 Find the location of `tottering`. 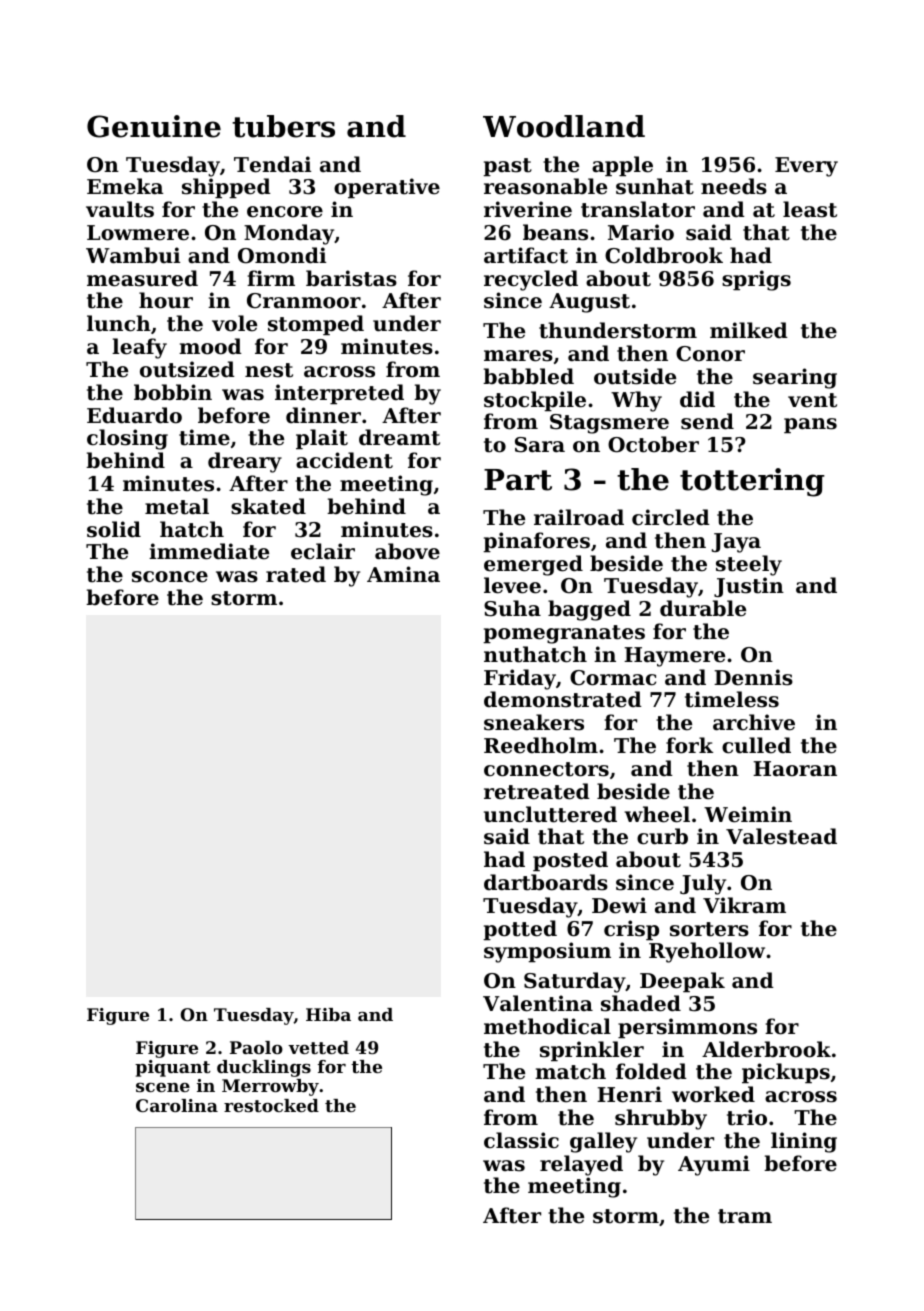

tottering is located at coordinates (752, 482).
